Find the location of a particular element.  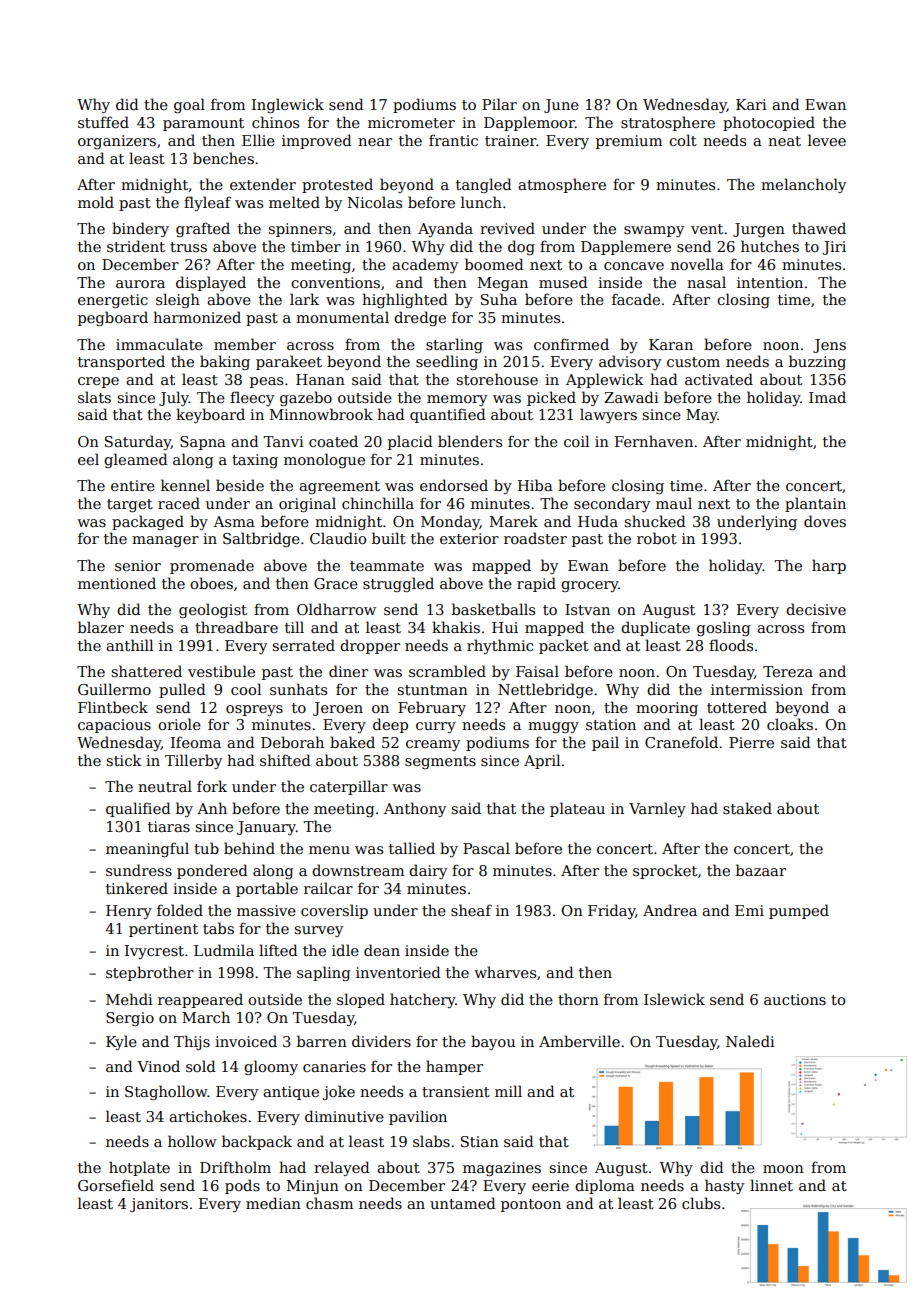

Islewick is located at coordinates (674, 999).
